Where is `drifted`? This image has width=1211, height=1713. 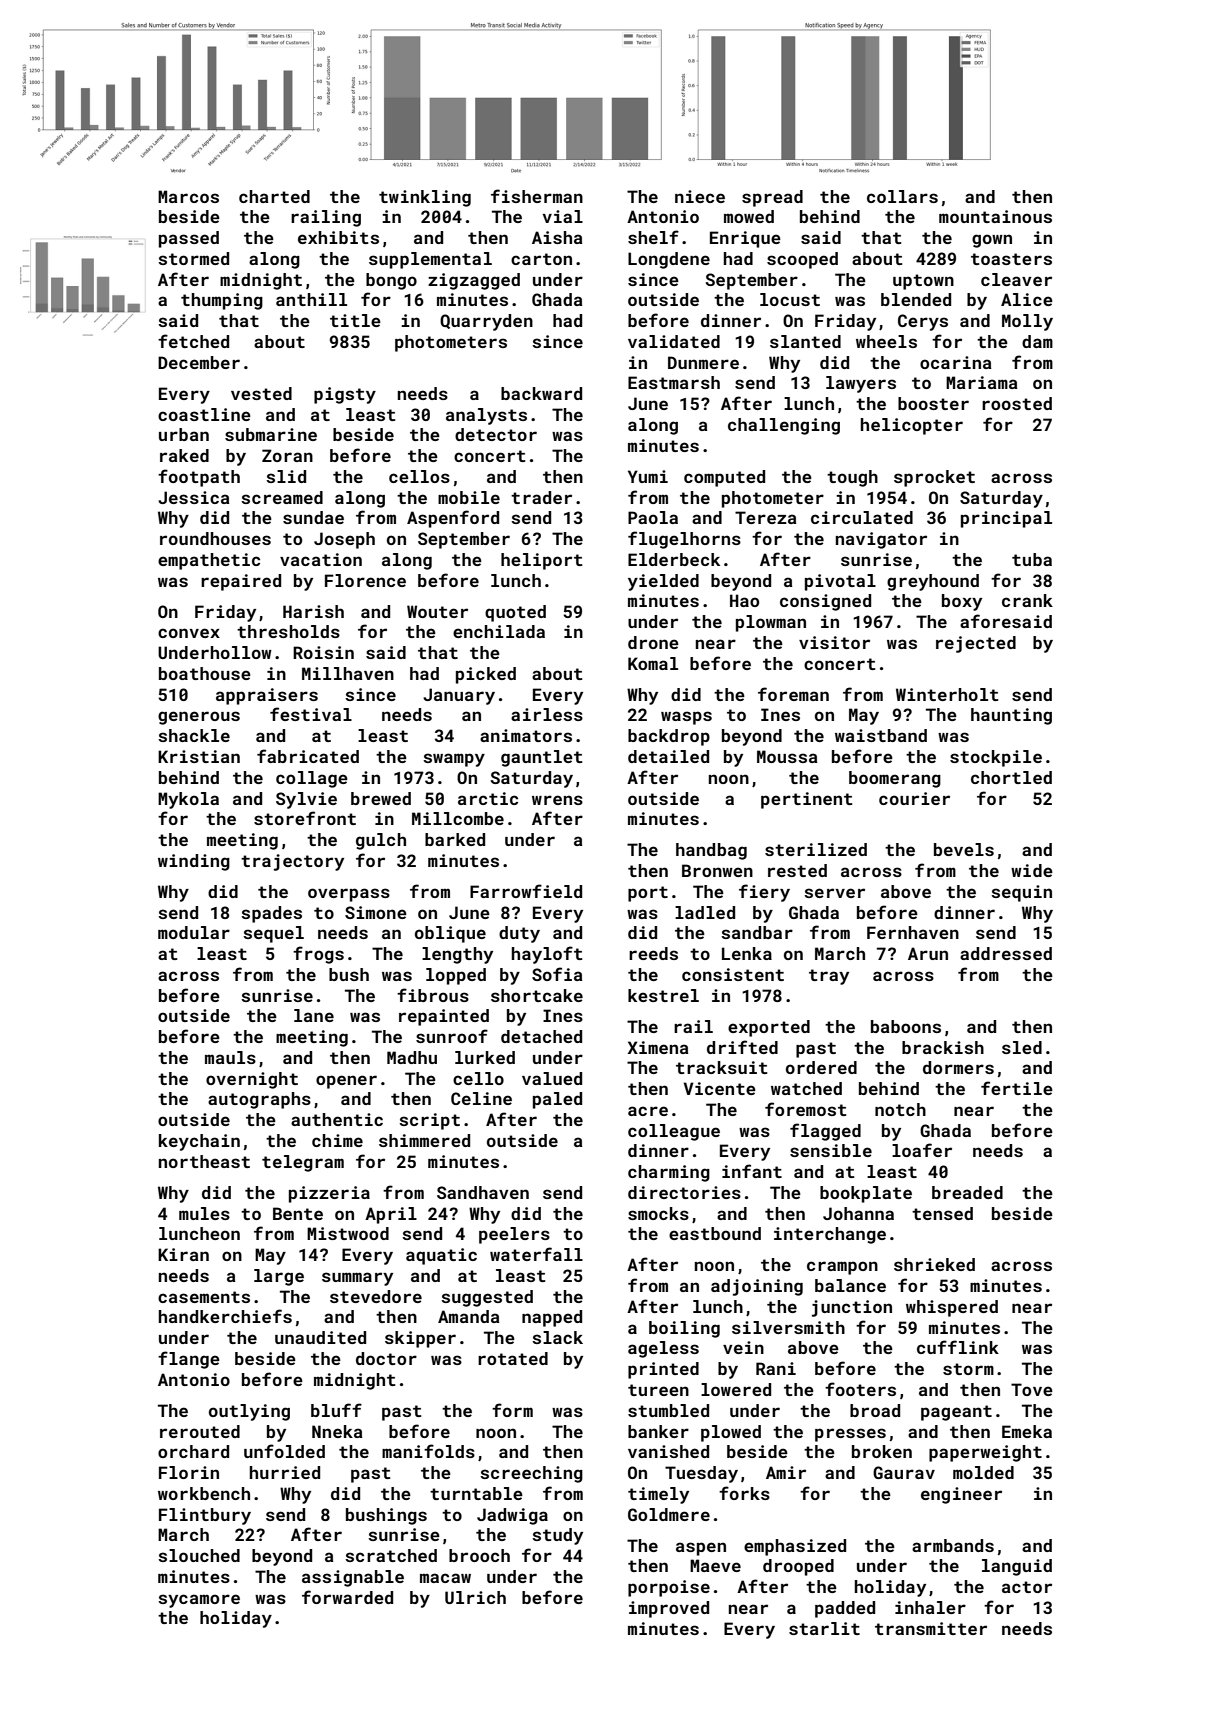 drifted is located at coordinates (742, 1047).
